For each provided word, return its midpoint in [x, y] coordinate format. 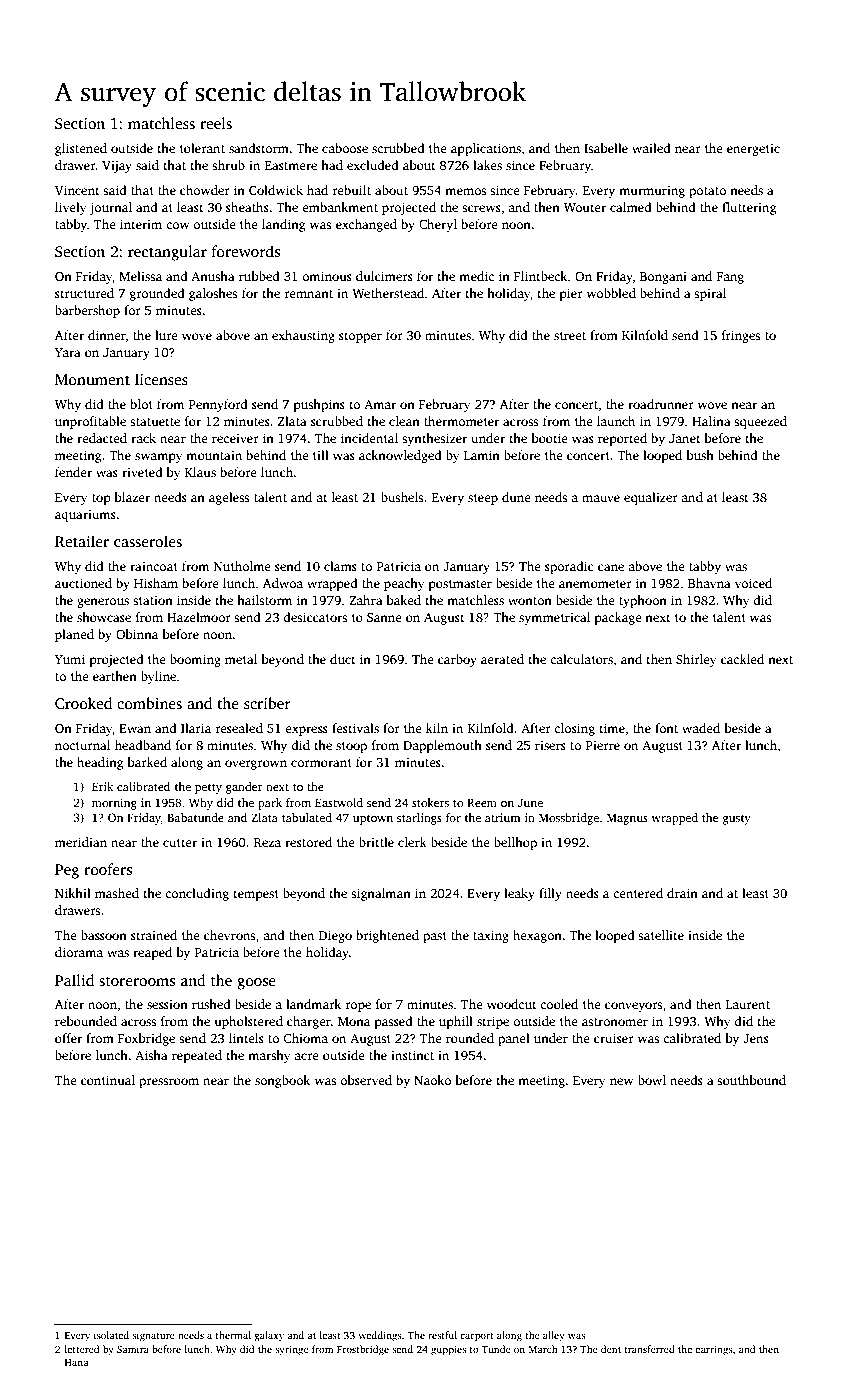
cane [611, 567]
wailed [651, 148]
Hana [77, 1362]
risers [550, 745]
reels [216, 123]
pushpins [319, 405]
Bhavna [709, 583]
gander [244, 788]
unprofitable [90, 422]
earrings [713, 1350]
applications [486, 149]
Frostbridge [363, 1350]
